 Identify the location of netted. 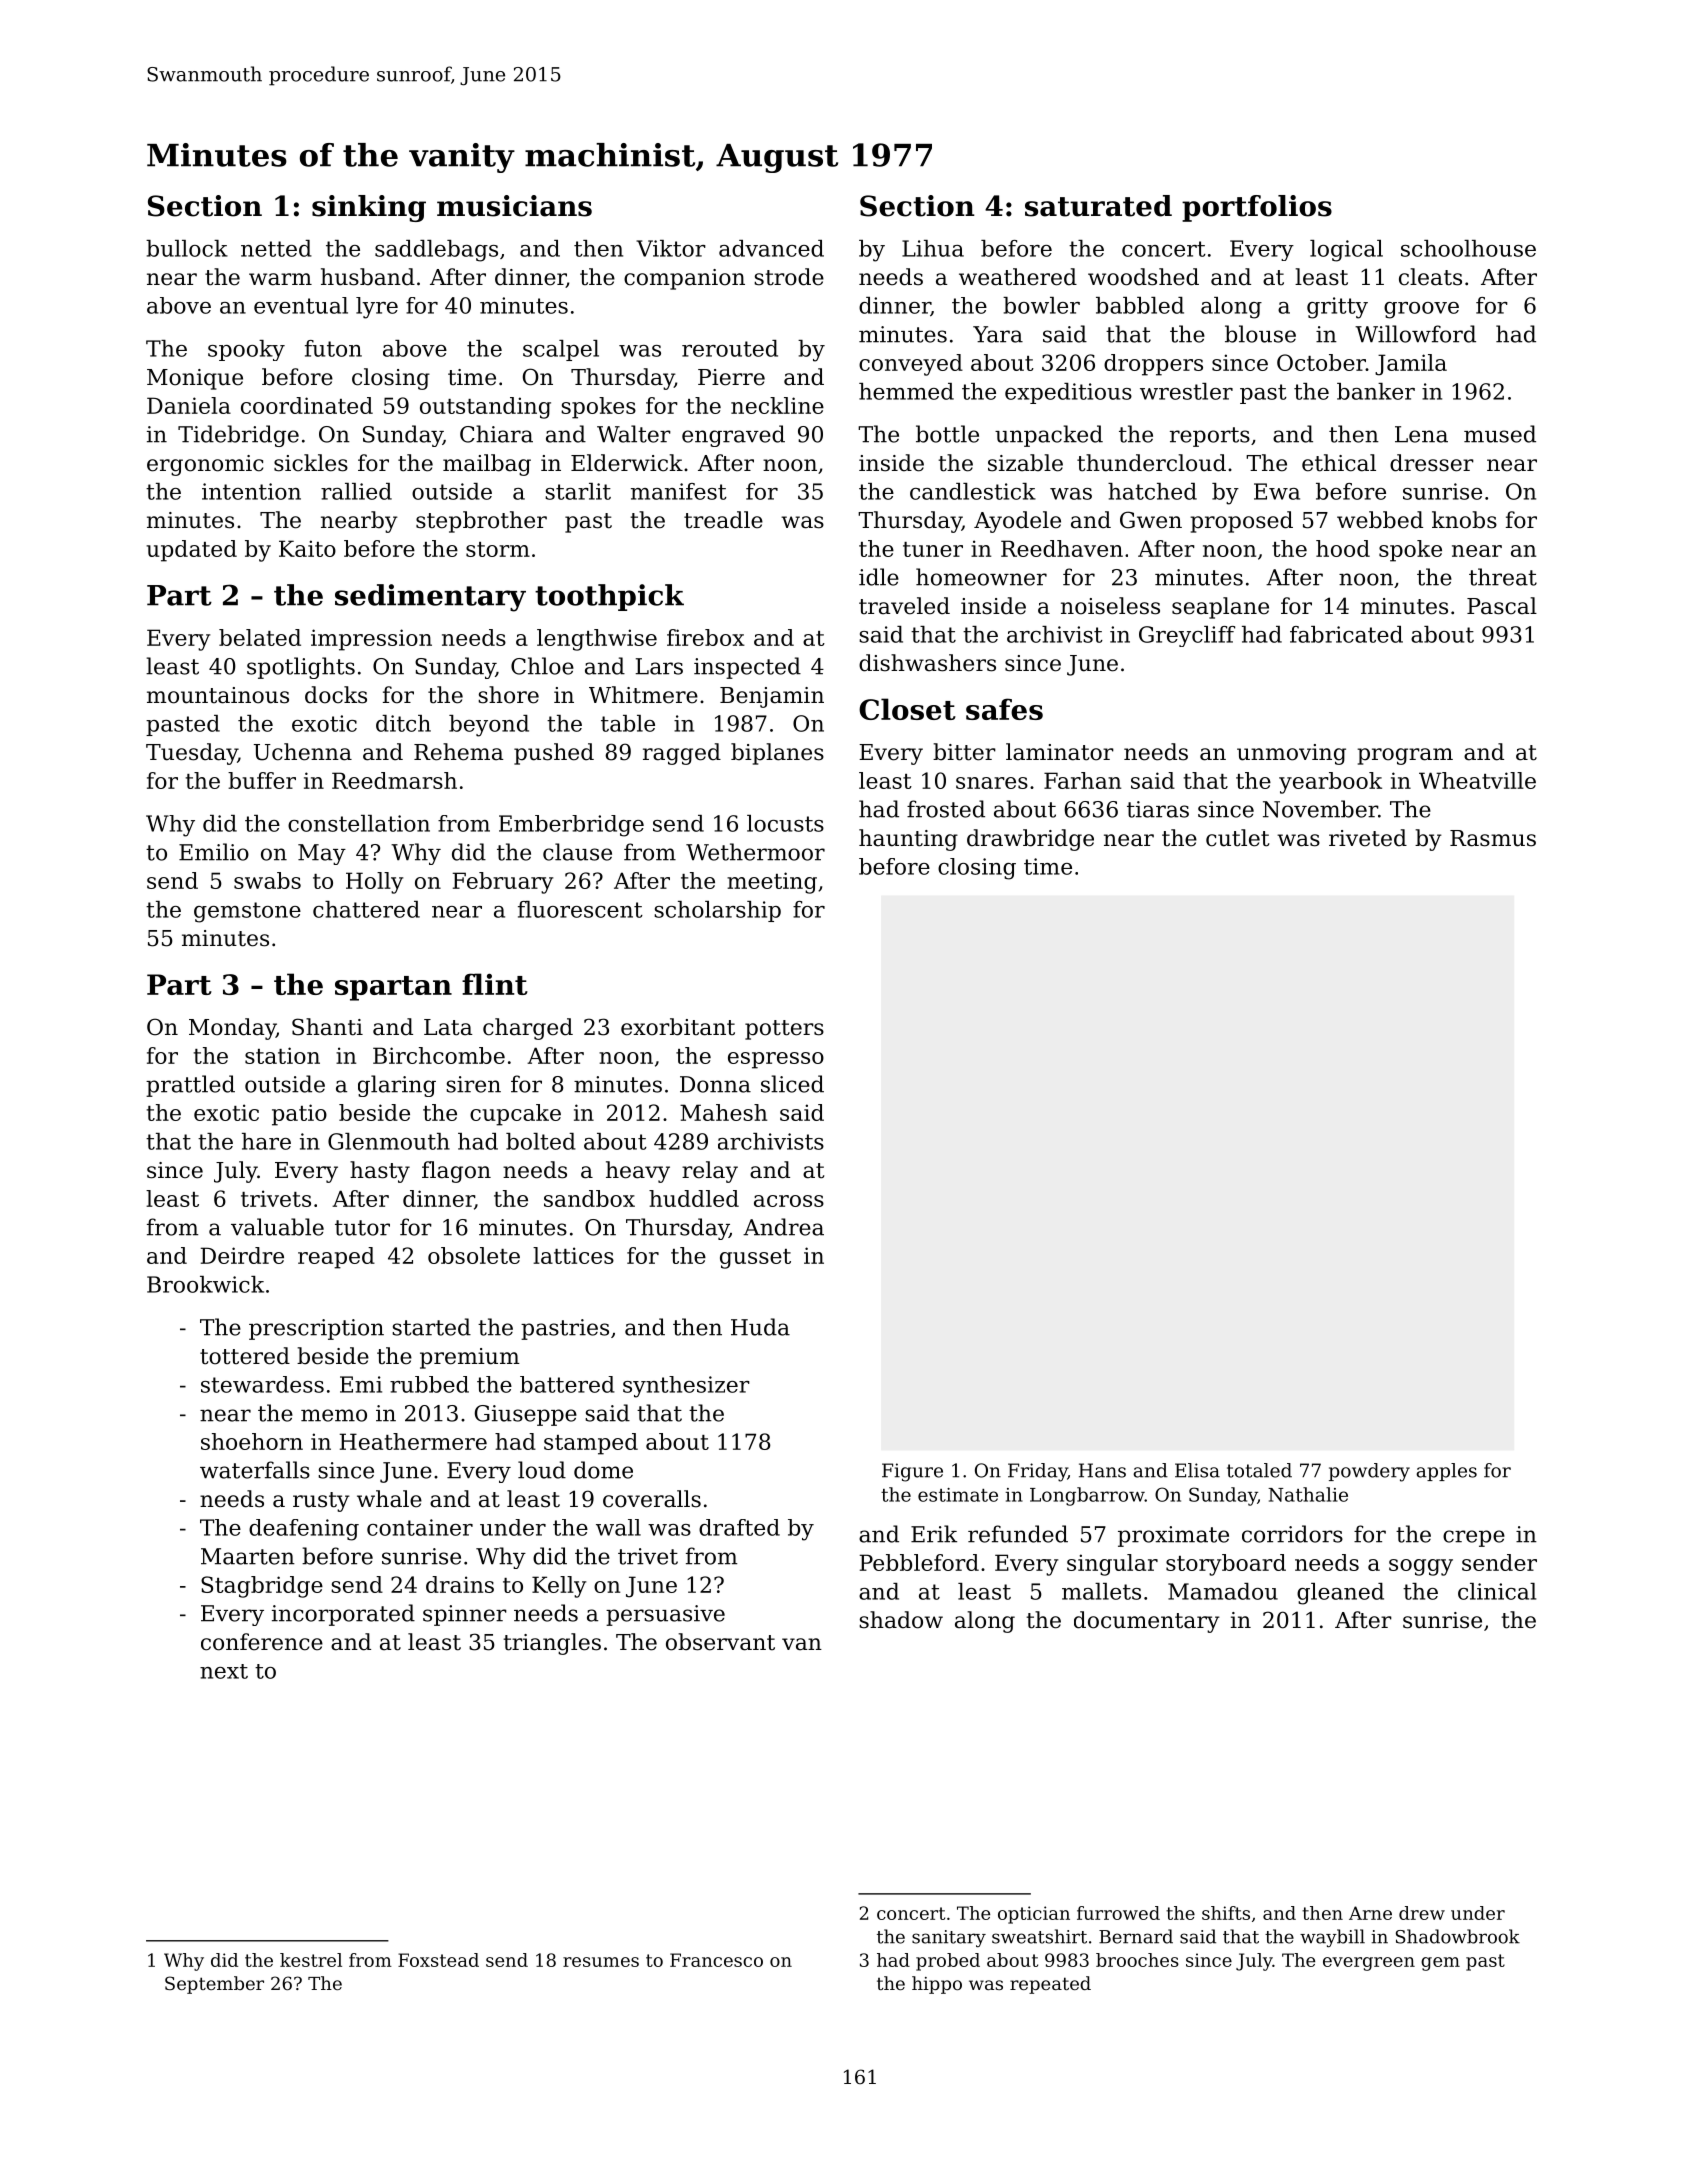
(276, 248).
